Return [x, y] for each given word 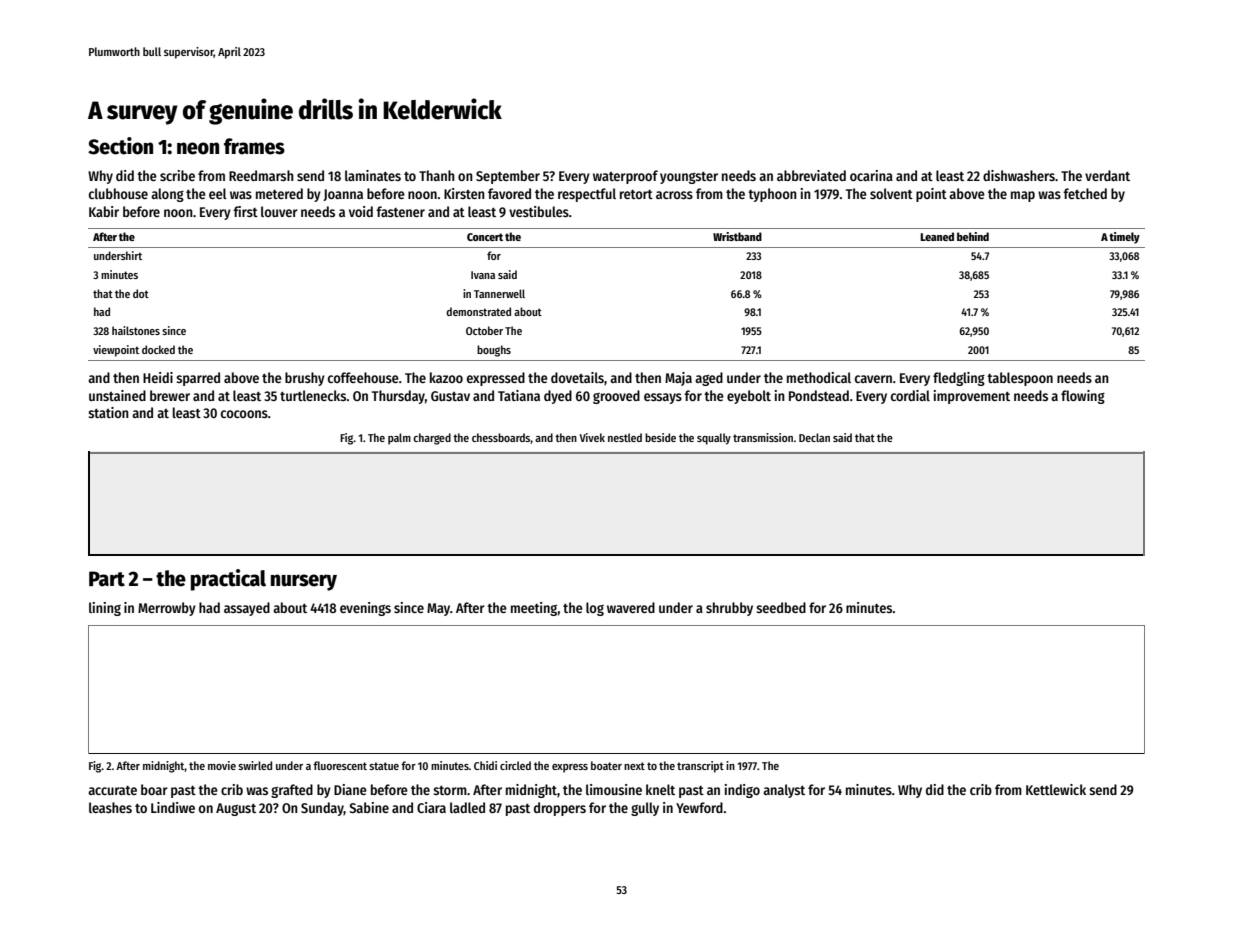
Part [107, 579]
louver [279, 211]
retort [636, 194]
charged [432, 439]
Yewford [699, 807]
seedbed [781, 607]
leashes [110, 807]
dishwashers [1019, 175]
